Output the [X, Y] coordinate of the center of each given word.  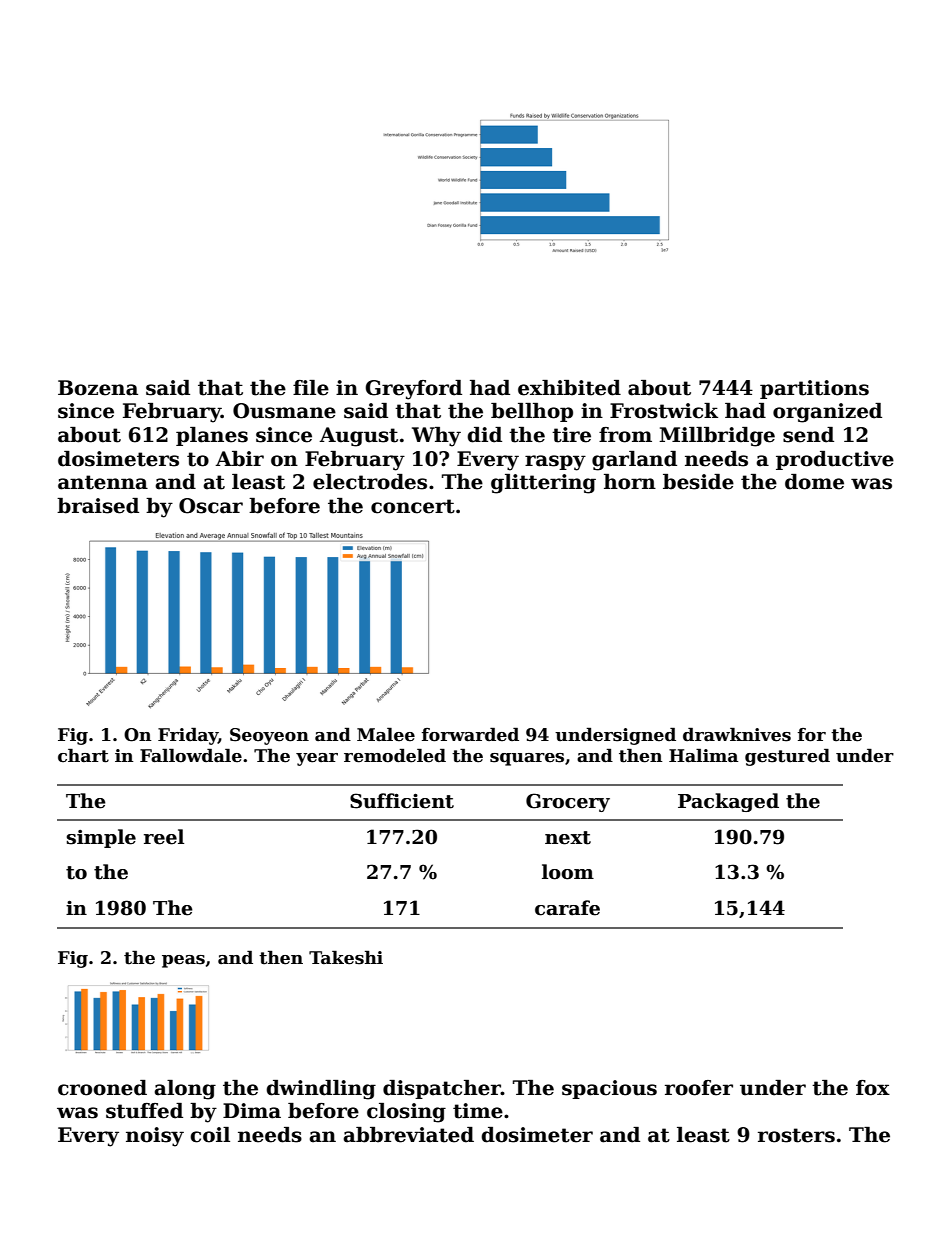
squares [527, 759]
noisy [155, 1137]
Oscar [211, 506]
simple [101, 838]
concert [413, 506]
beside [698, 482]
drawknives [737, 734]
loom [568, 872]
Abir [239, 459]
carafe [567, 908]
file [311, 388]
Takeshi [346, 957]
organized [827, 413]
